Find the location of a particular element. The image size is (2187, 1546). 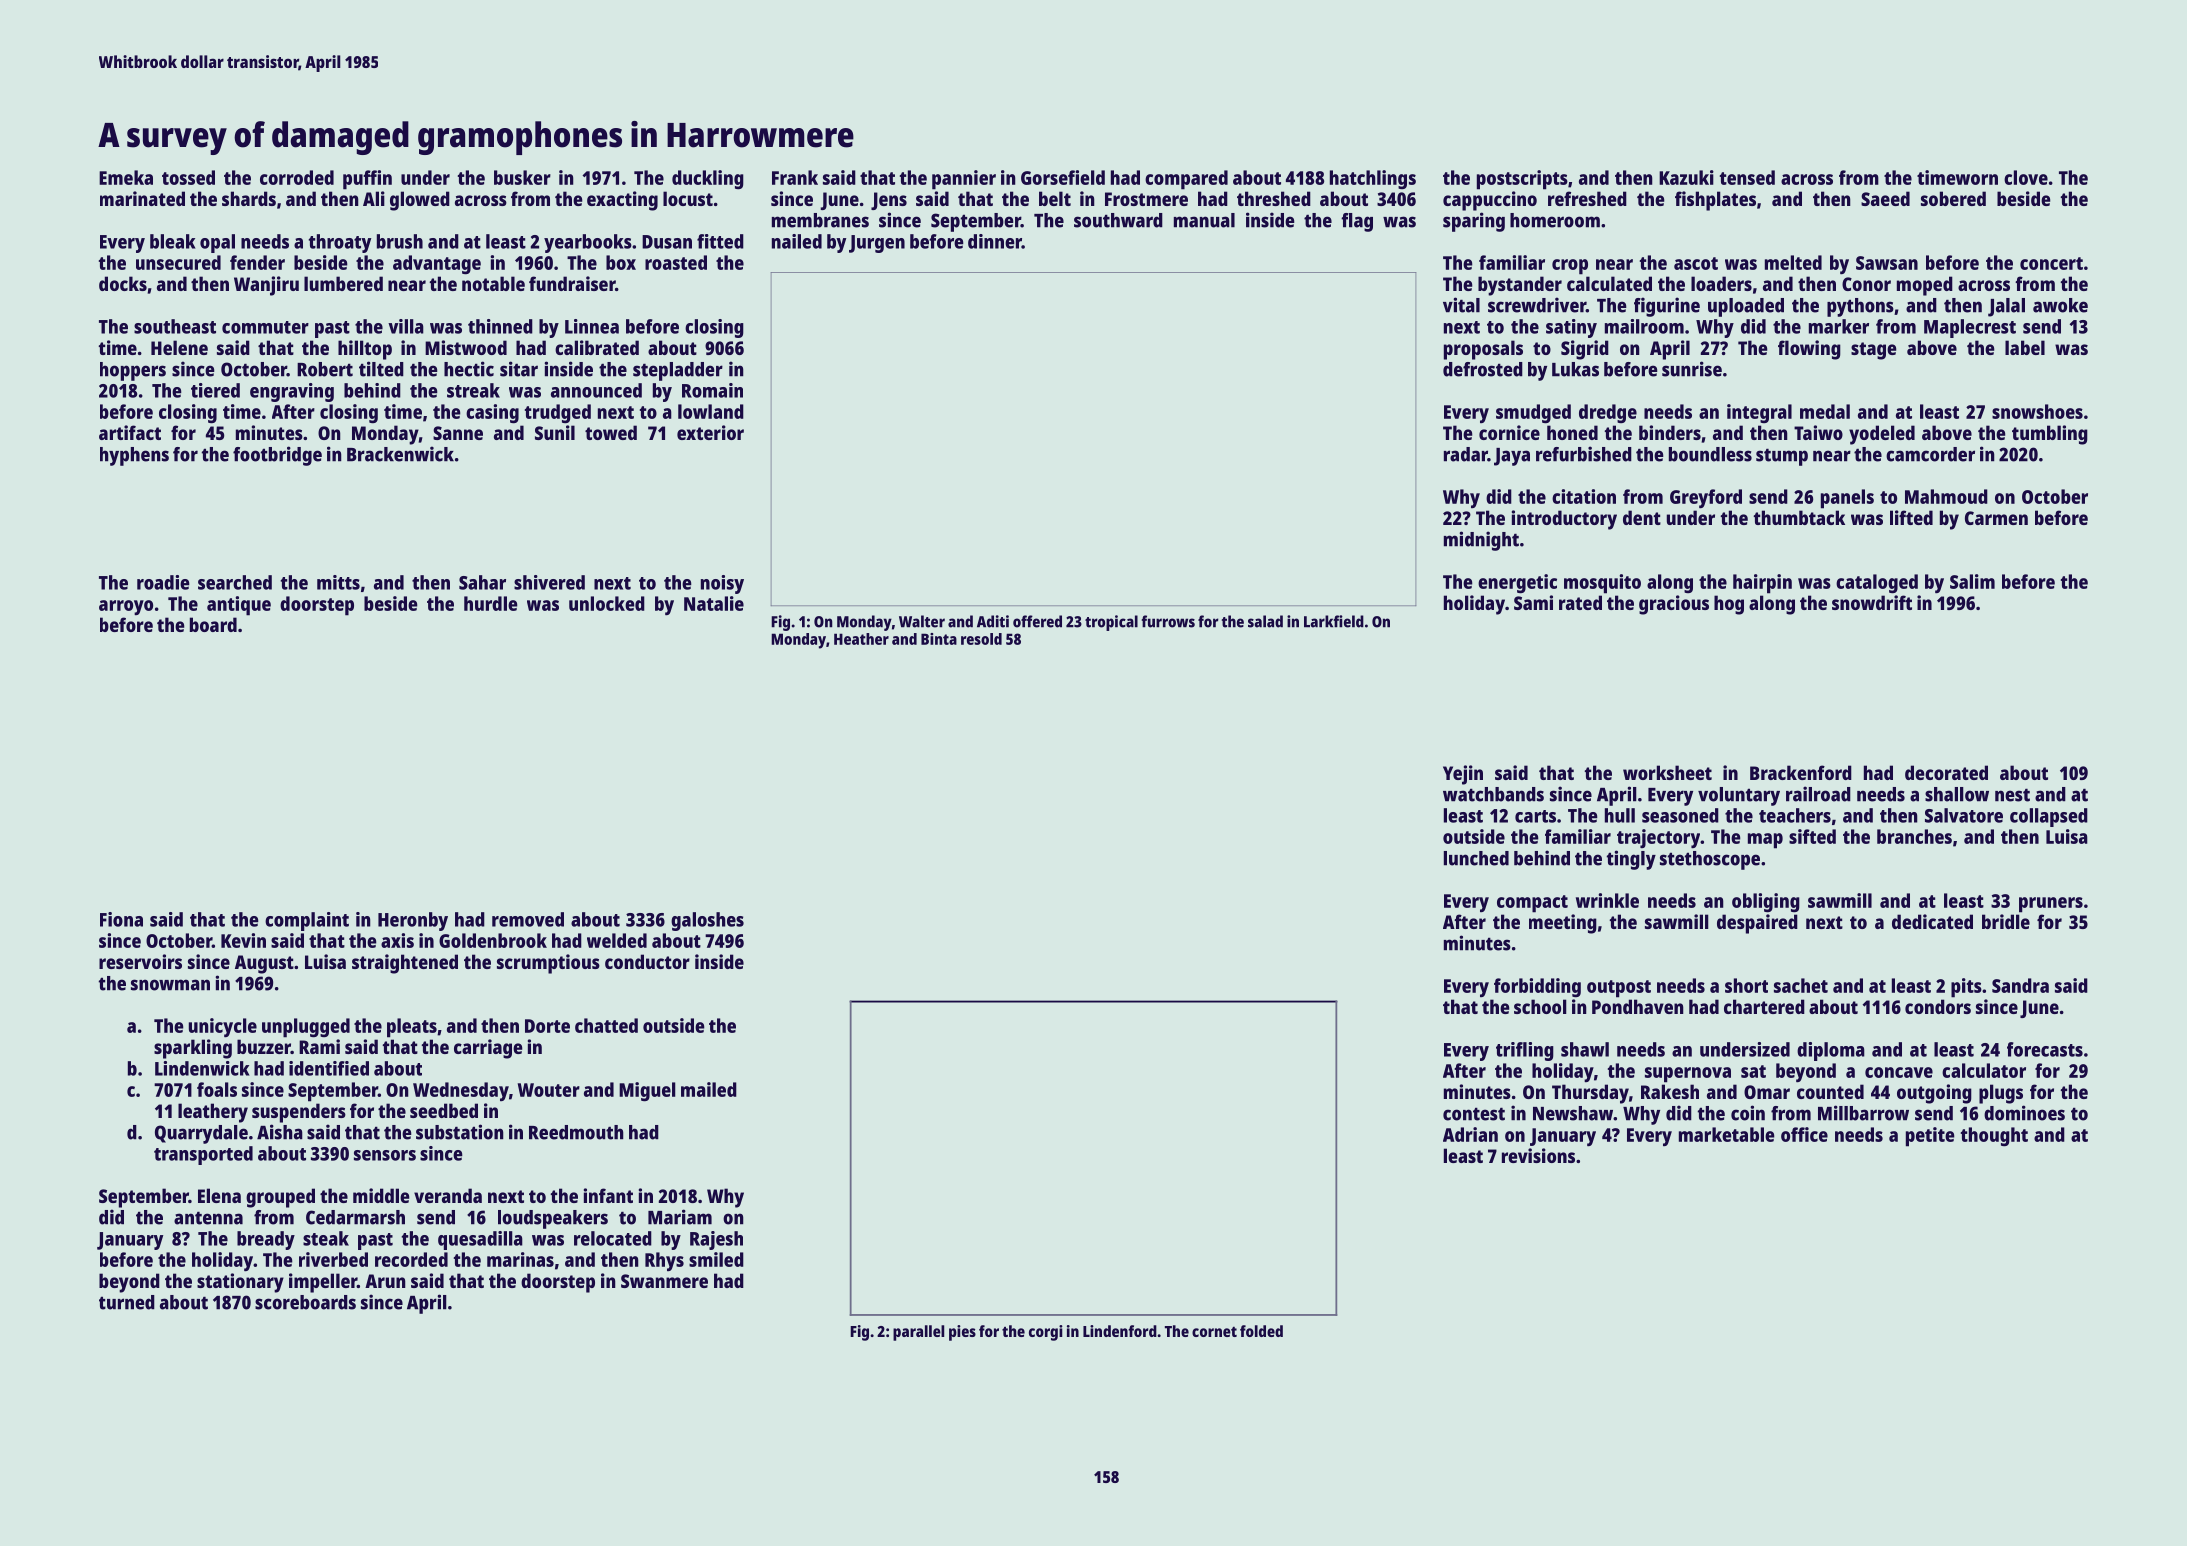

nest is located at coordinates (2012, 795).
